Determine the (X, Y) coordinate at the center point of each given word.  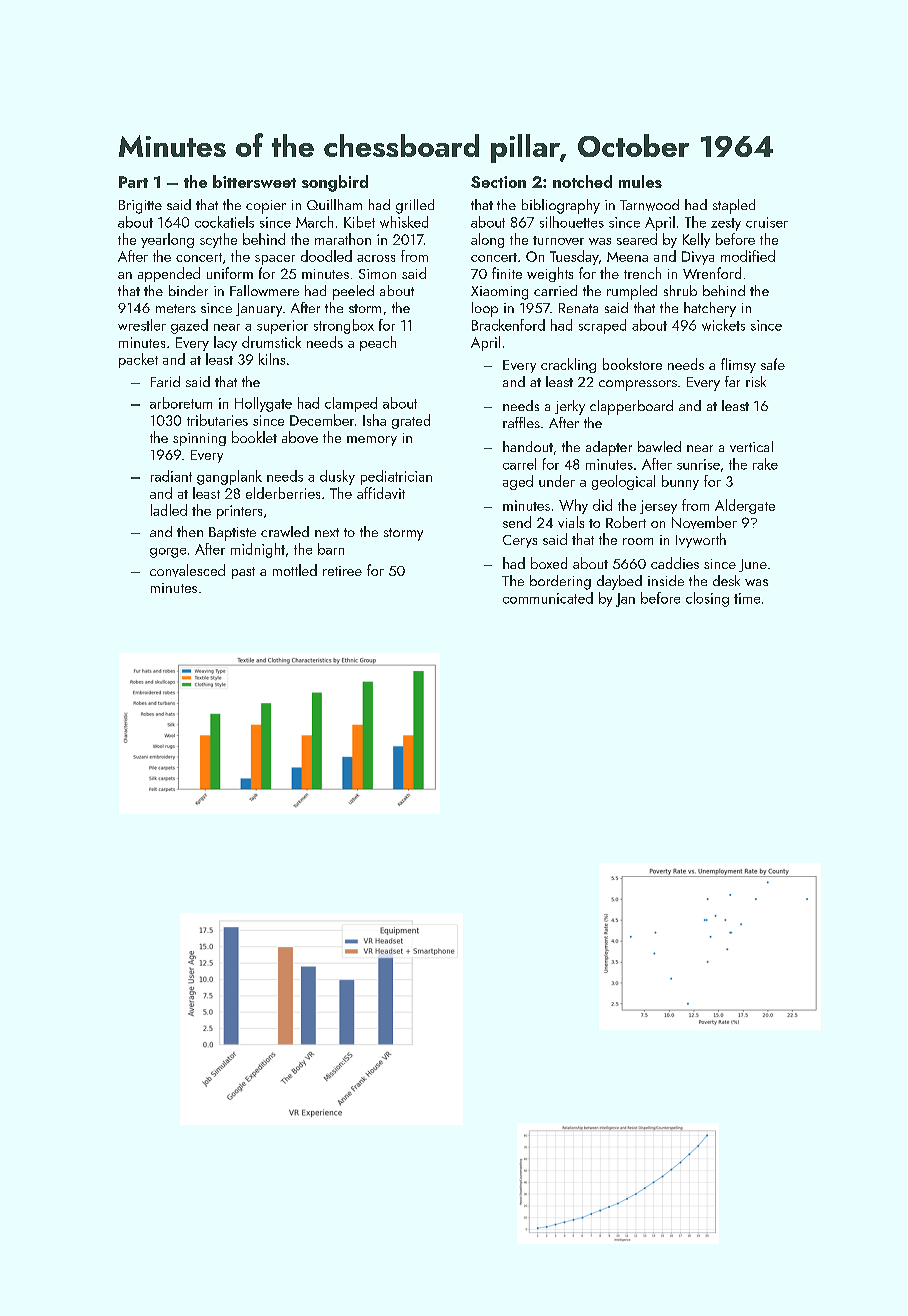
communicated (548, 598)
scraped (602, 326)
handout (528, 446)
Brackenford (508, 325)
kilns (272, 359)
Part (133, 182)
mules (640, 181)
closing (707, 599)
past (243, 573)
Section (498, 182)
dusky (337, 477)
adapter (609, 448)
